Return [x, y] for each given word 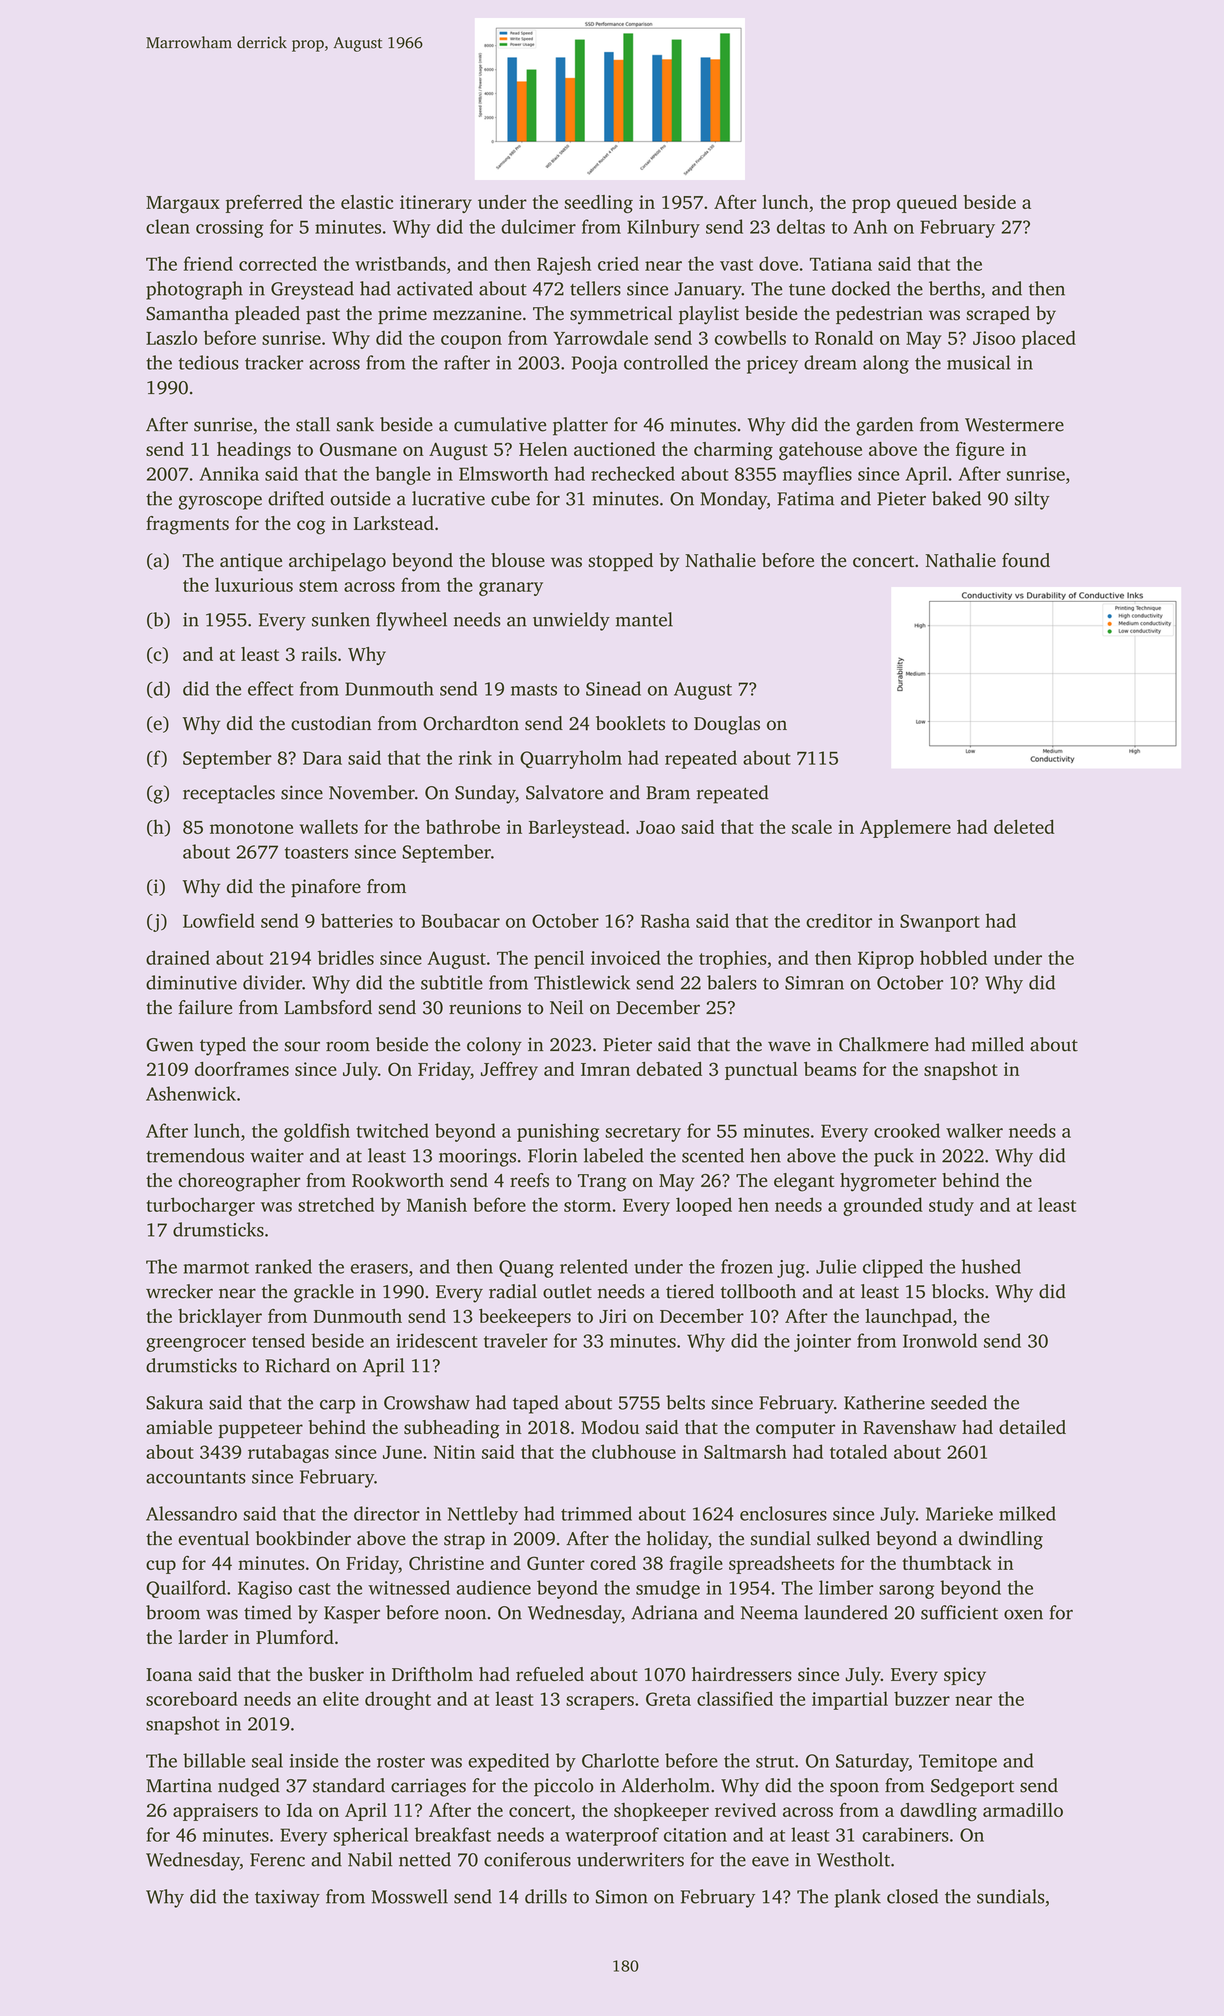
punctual [761, 1071]
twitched [392, 1130]
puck [894, 1157]
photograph [194, 290]
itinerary [436, 204]
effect [271, 688]
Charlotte [620, 1760]
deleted [1024, 826]
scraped [998, 315]
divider [272, 982]
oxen [1023, 1614]
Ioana [169, 1675]
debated [669, 1069]
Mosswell [410, 1896]
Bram [668, 793]
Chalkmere [884, 1044]
